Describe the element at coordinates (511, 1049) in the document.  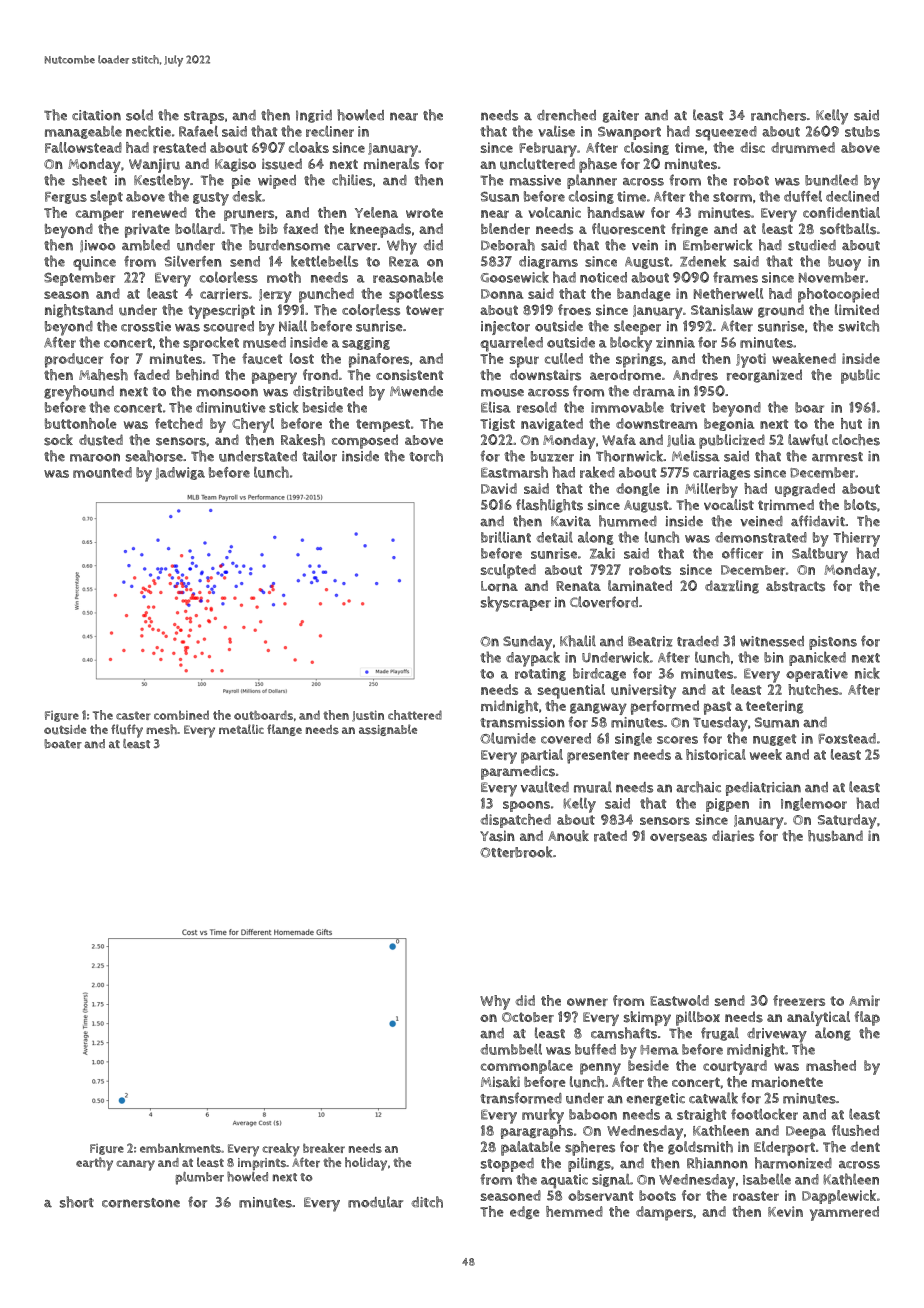
I see `dumbbell` at that location.
